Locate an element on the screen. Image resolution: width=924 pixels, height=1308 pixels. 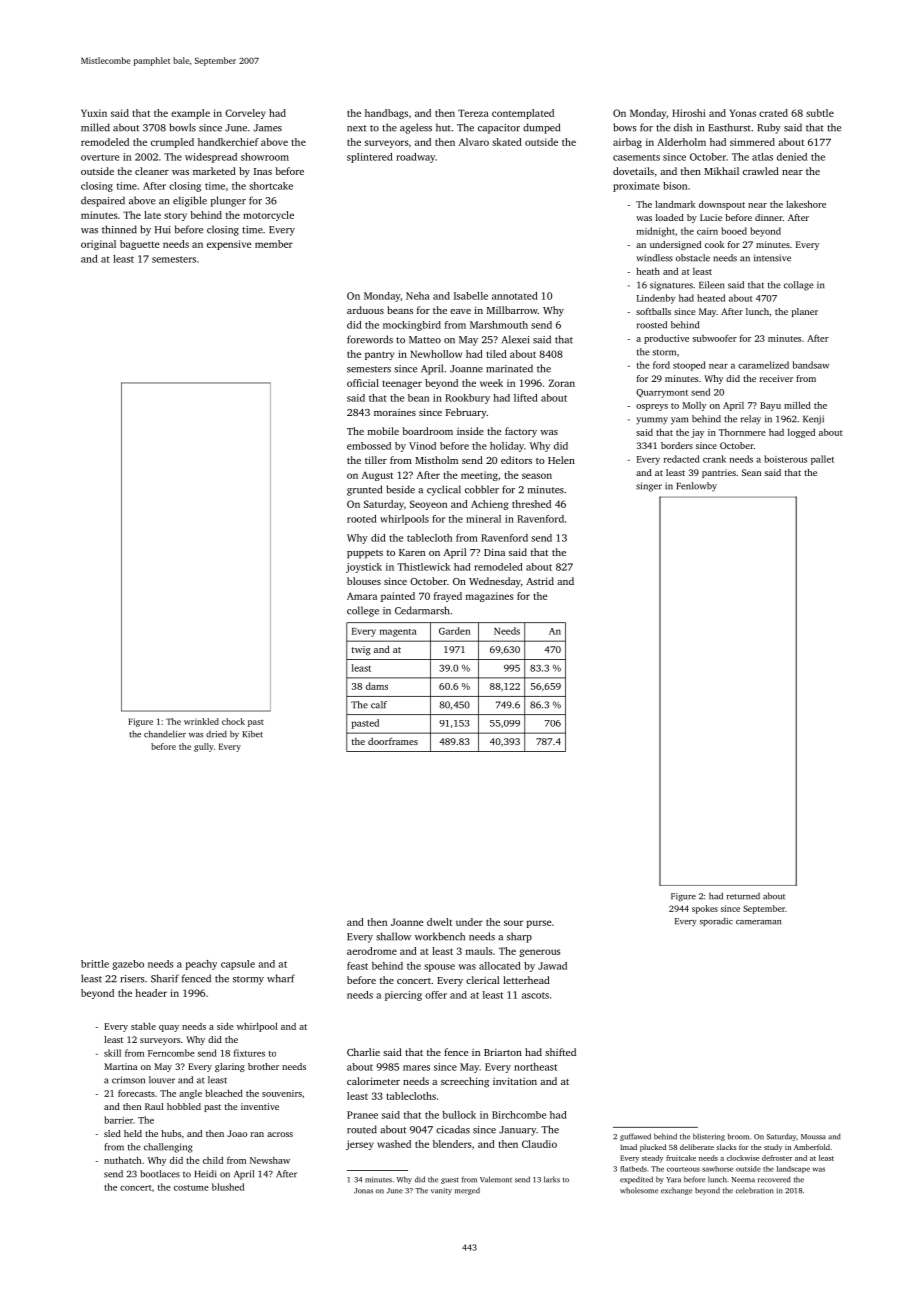
Dina is located at coordinates (494, 552).
